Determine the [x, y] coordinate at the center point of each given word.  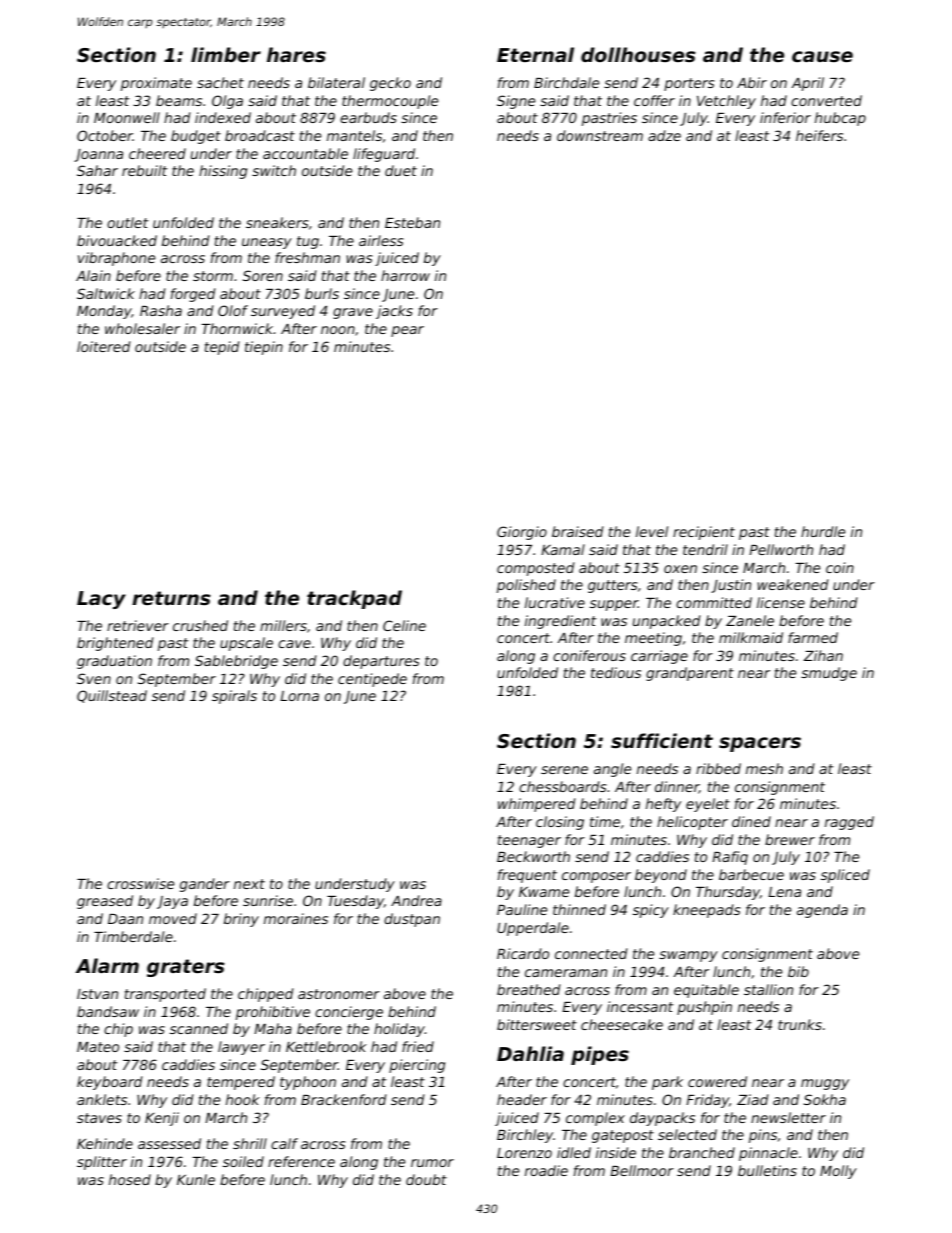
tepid [222, 348]
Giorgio [522, 533]
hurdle [823, 531]
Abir [752, 82]
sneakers [277, 222]
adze [664, 135]
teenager [529, 841]
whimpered [537, 805]
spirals [234, 697]
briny [241, 920]
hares [296, 54]
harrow [405, 275]
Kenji [162, 1119]
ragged [849, 823]
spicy [651, 911]
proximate [156, 84]
